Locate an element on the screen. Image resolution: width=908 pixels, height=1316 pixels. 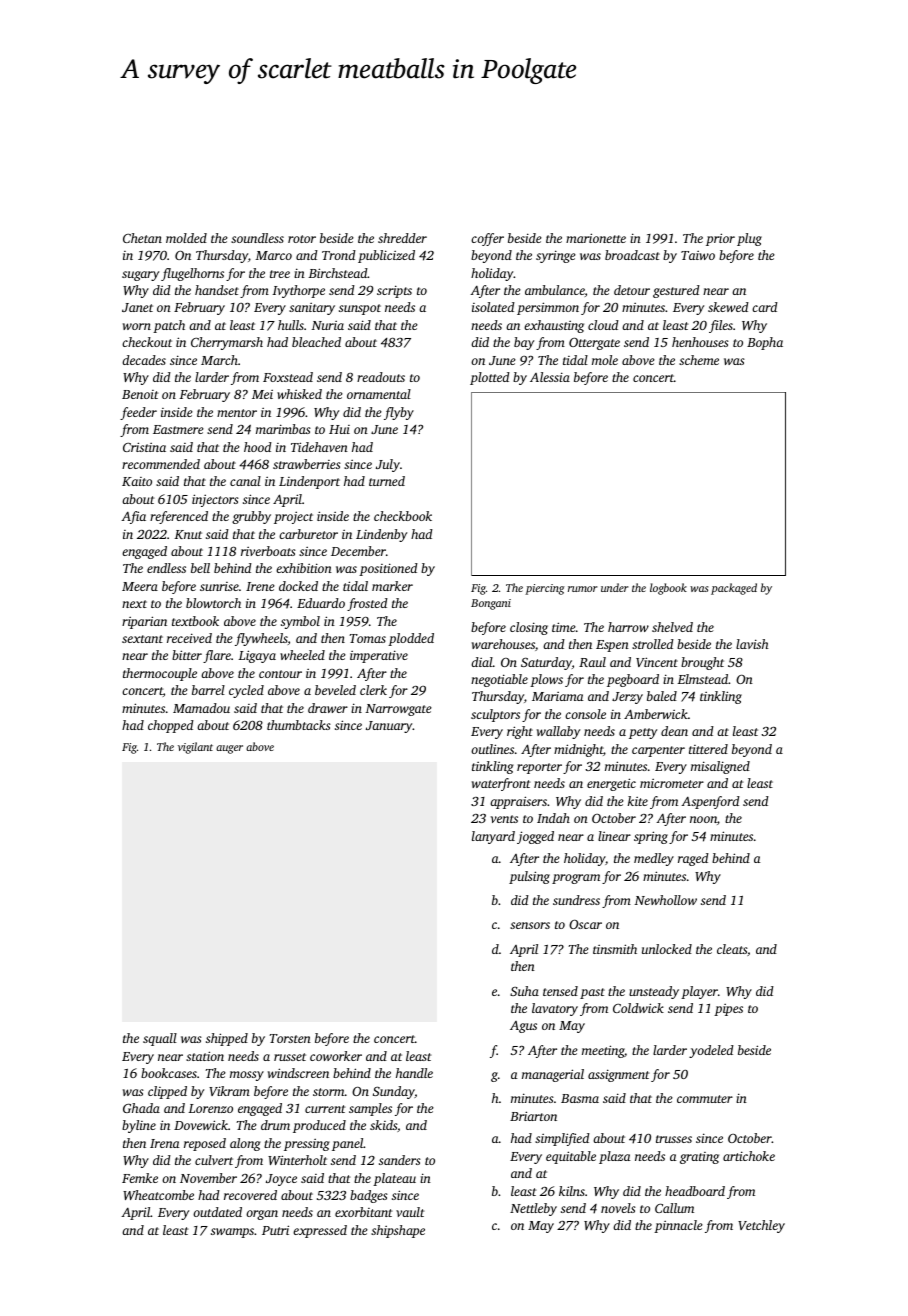
shipped is located at coordinates (227, 1039).
